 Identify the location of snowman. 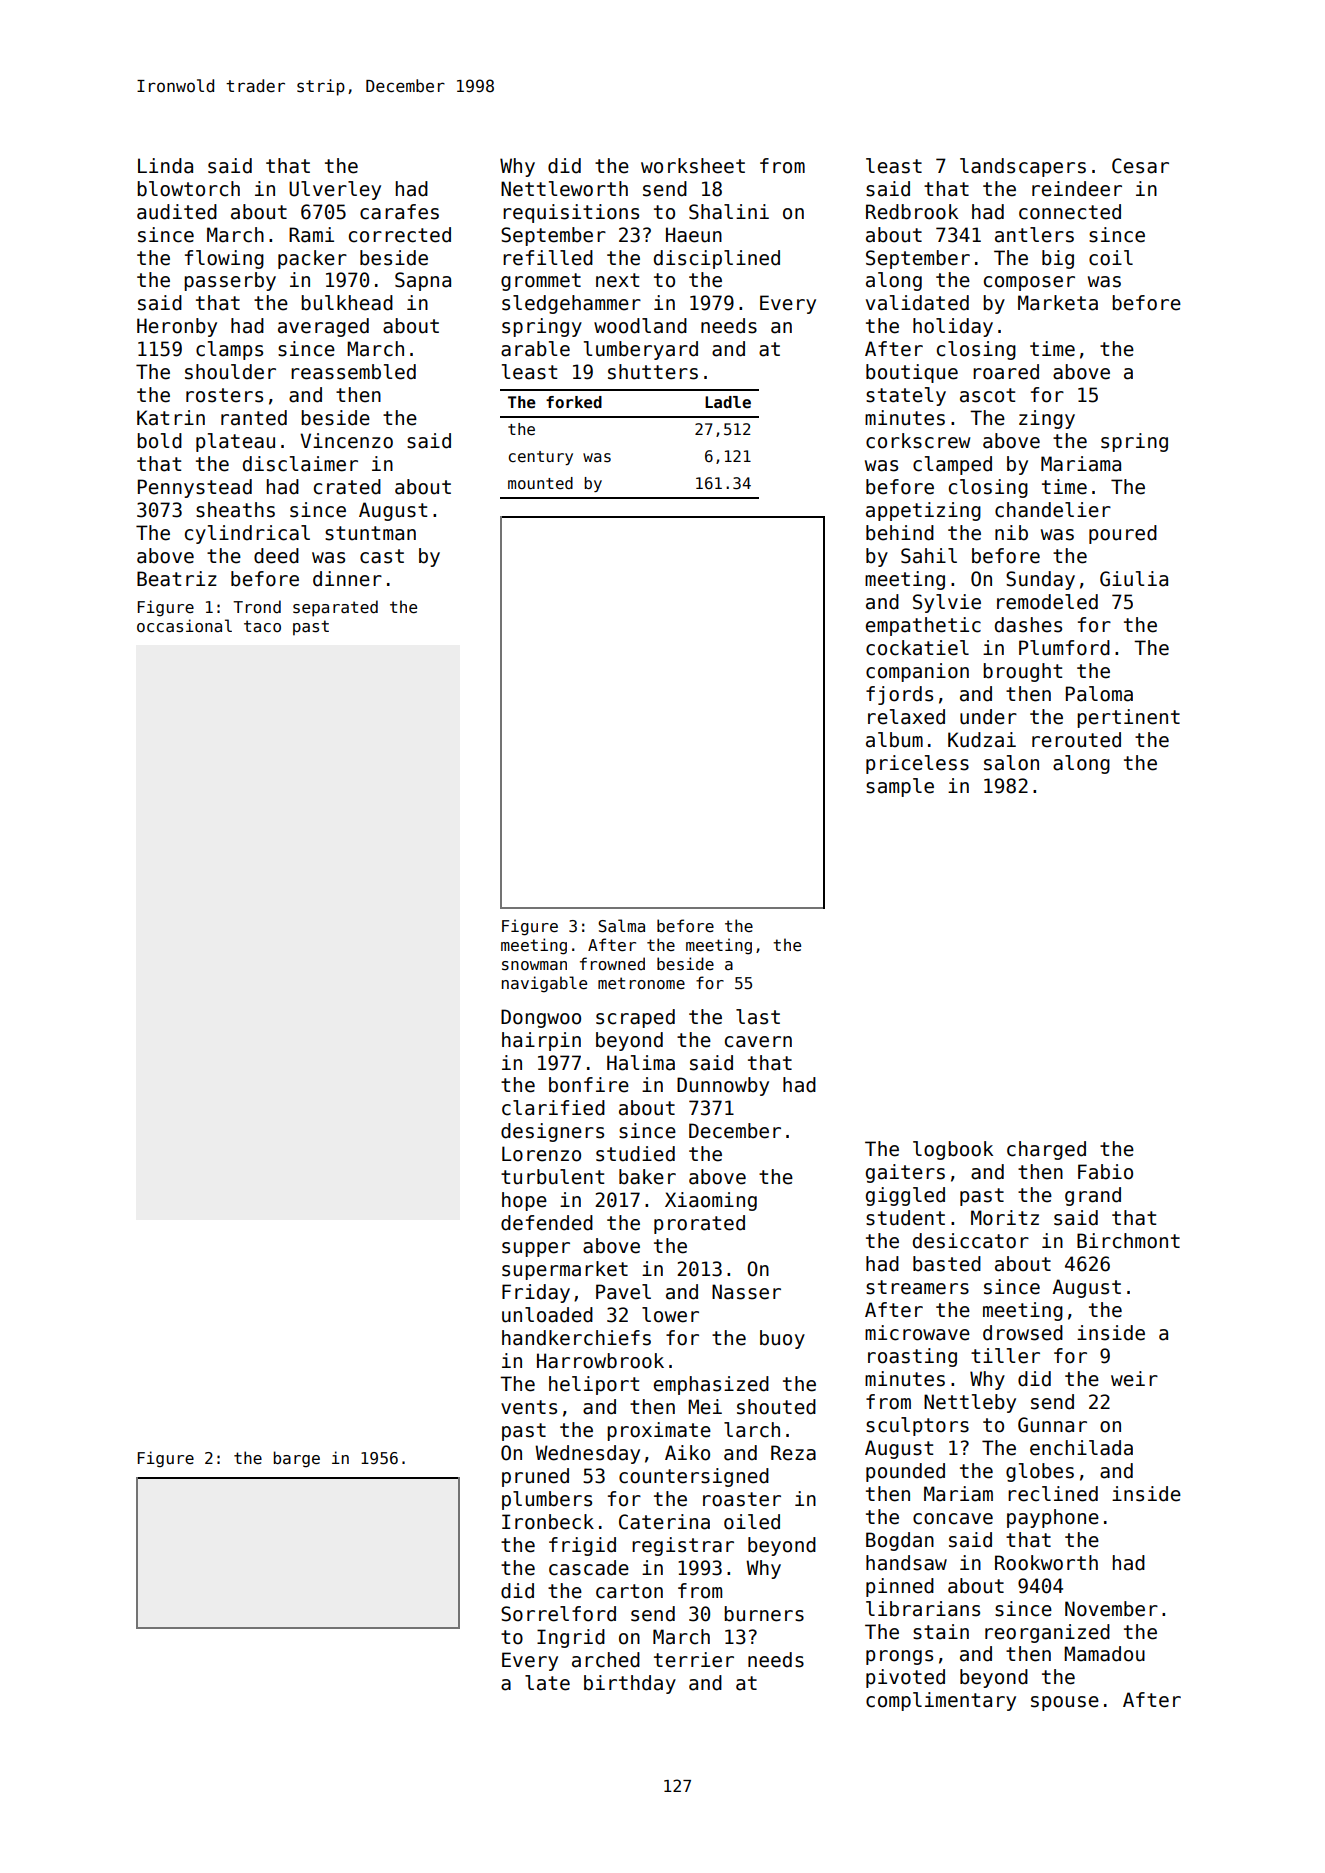
(534, 965).
